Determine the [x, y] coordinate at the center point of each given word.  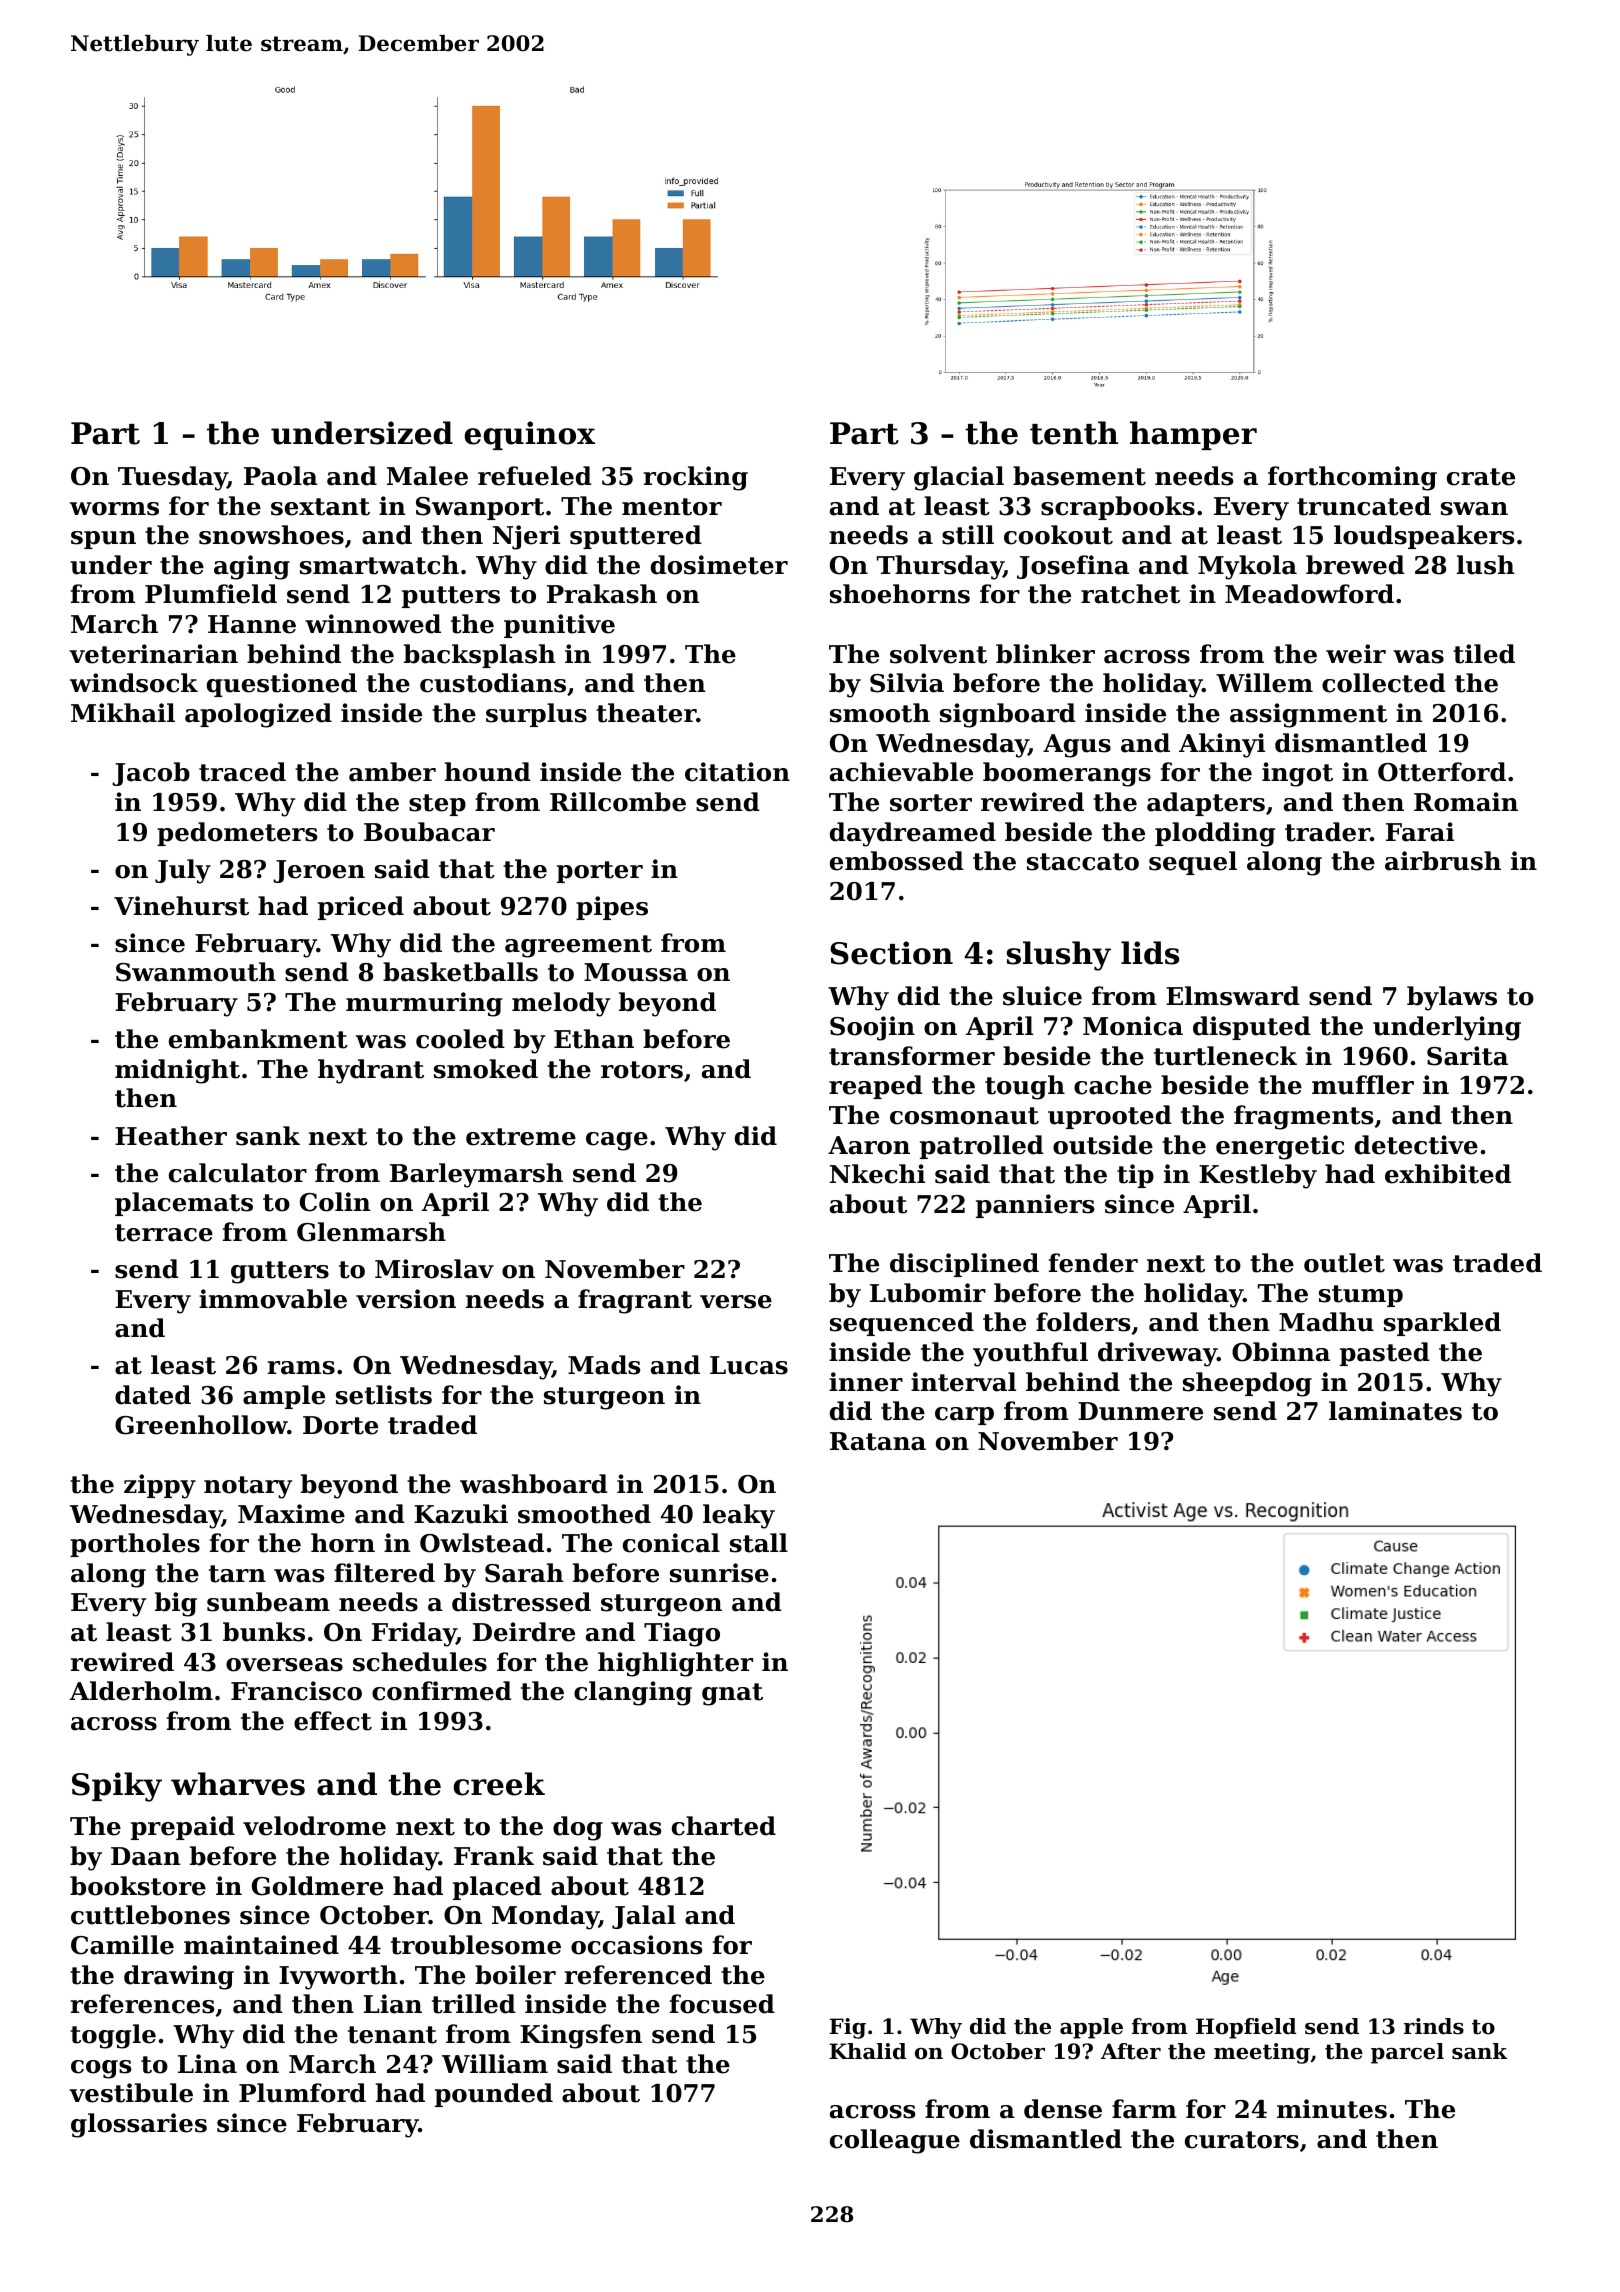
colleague [895, 2141]
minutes [1332, 2109]
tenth [1074, 433]
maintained [261, 1945]
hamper [1193, 435]
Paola [281, 476]
